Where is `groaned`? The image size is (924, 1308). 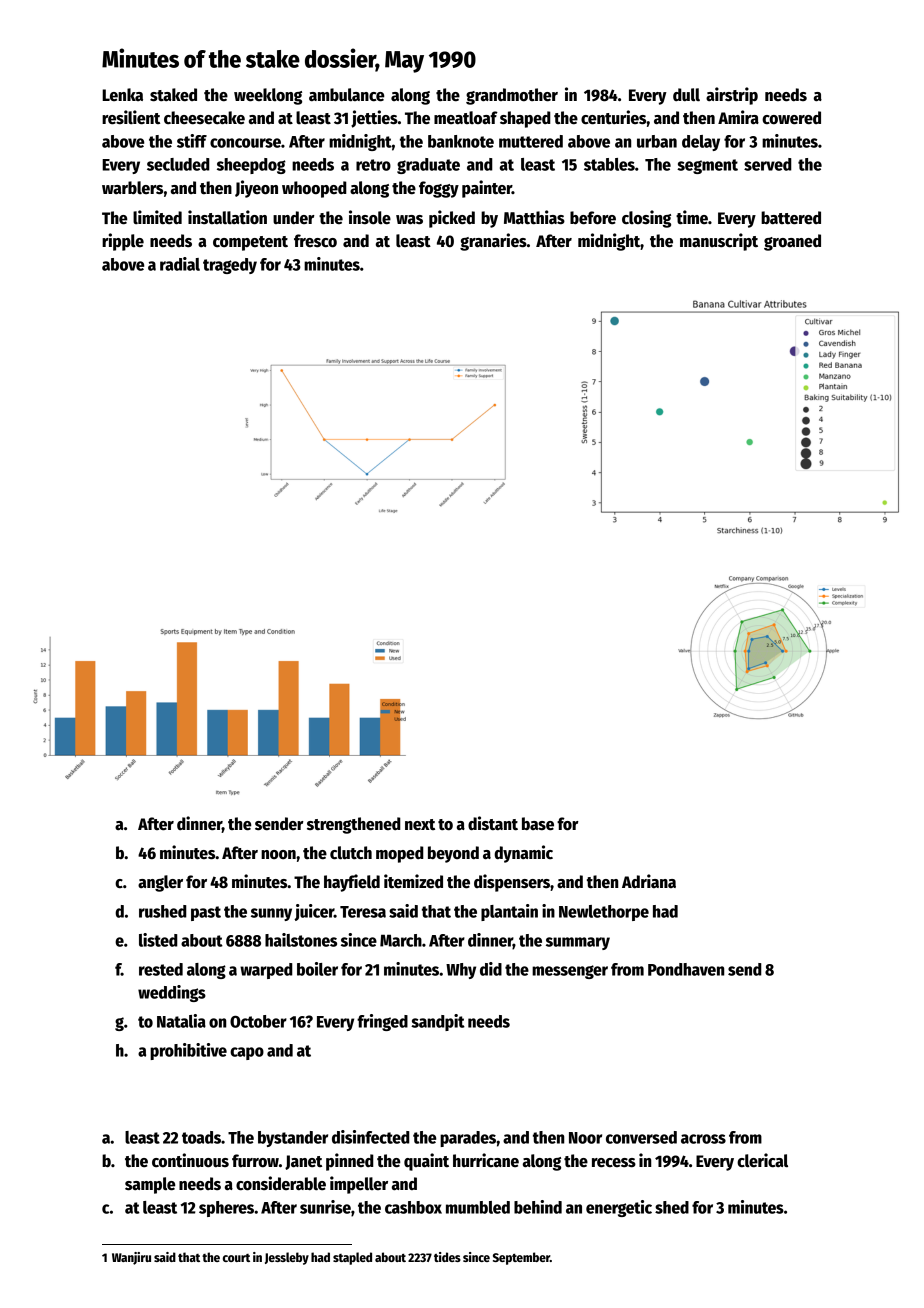
groaned is located at coordinates (792, 242).
